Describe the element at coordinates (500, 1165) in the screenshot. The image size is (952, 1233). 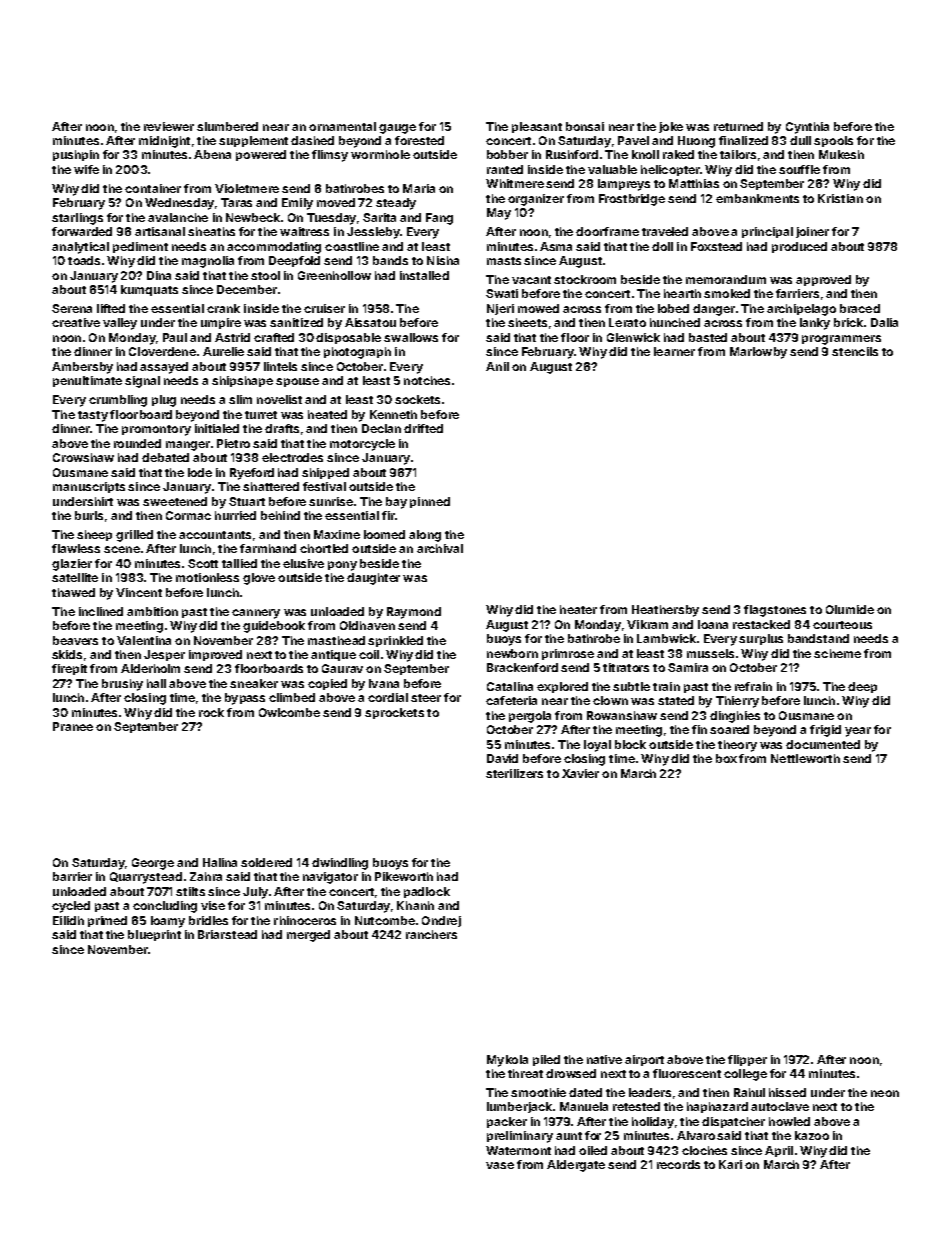
I see `vase` at that location.
